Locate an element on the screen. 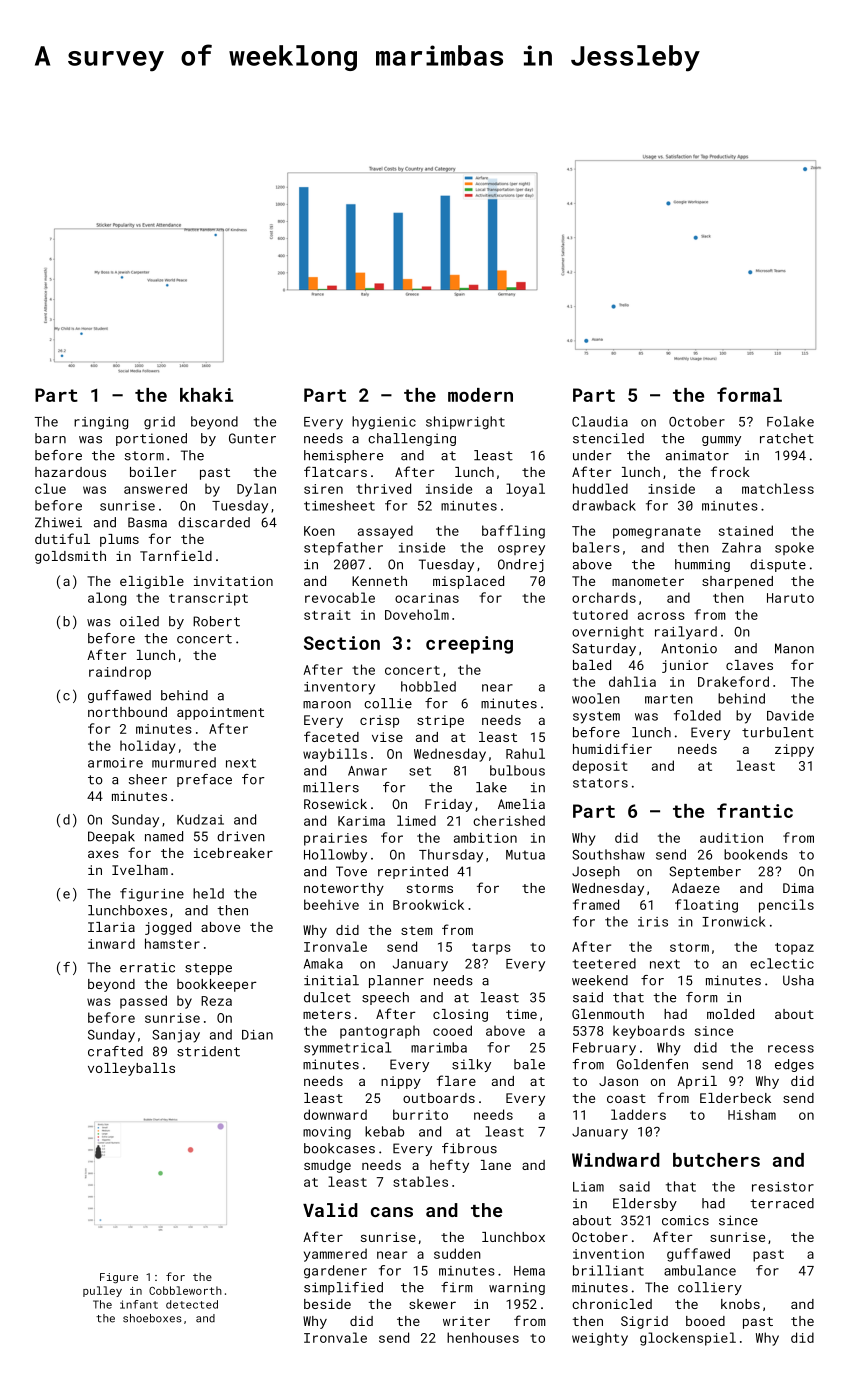 Image resolution: width=849 pixels, height=1400 pixels. gummy is located at coordinates (721, 441).
